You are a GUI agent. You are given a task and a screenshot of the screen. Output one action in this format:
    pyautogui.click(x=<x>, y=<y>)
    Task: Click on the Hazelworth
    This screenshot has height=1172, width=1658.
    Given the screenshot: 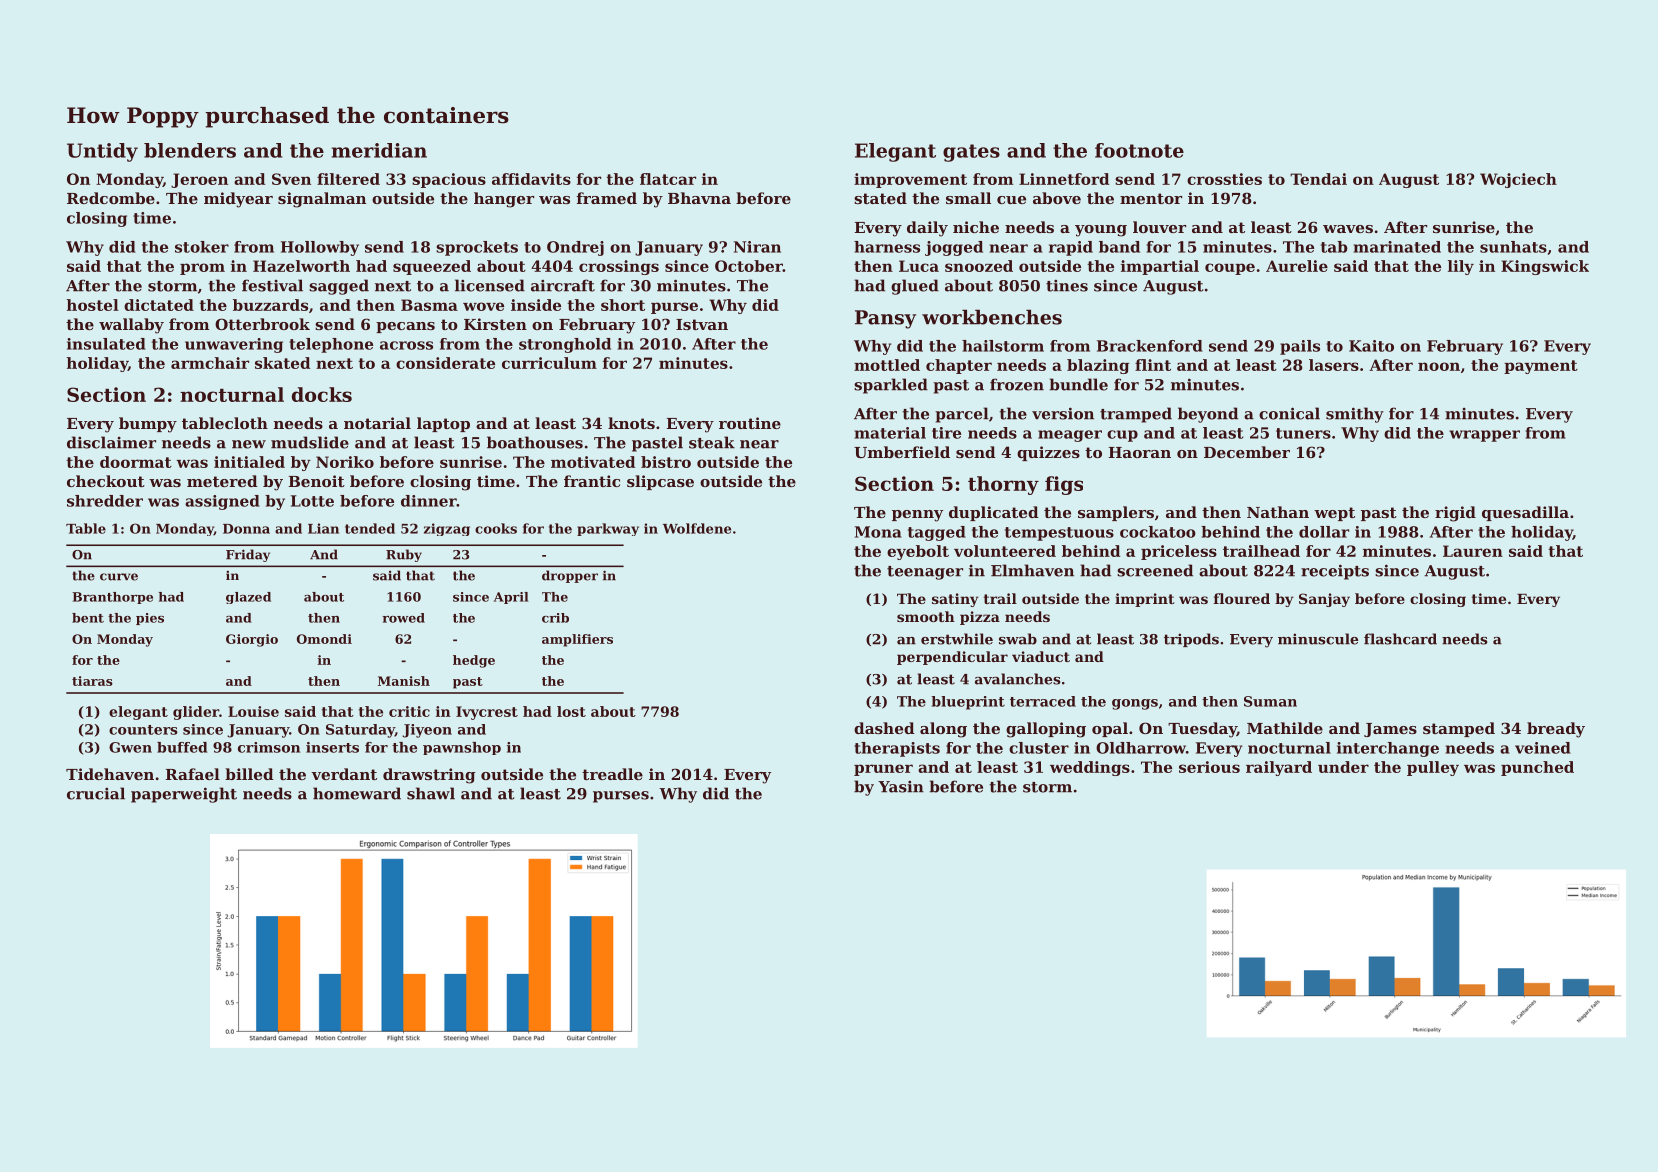 What is the action you would take?
    pyautogui.click(x=301, y=266)
